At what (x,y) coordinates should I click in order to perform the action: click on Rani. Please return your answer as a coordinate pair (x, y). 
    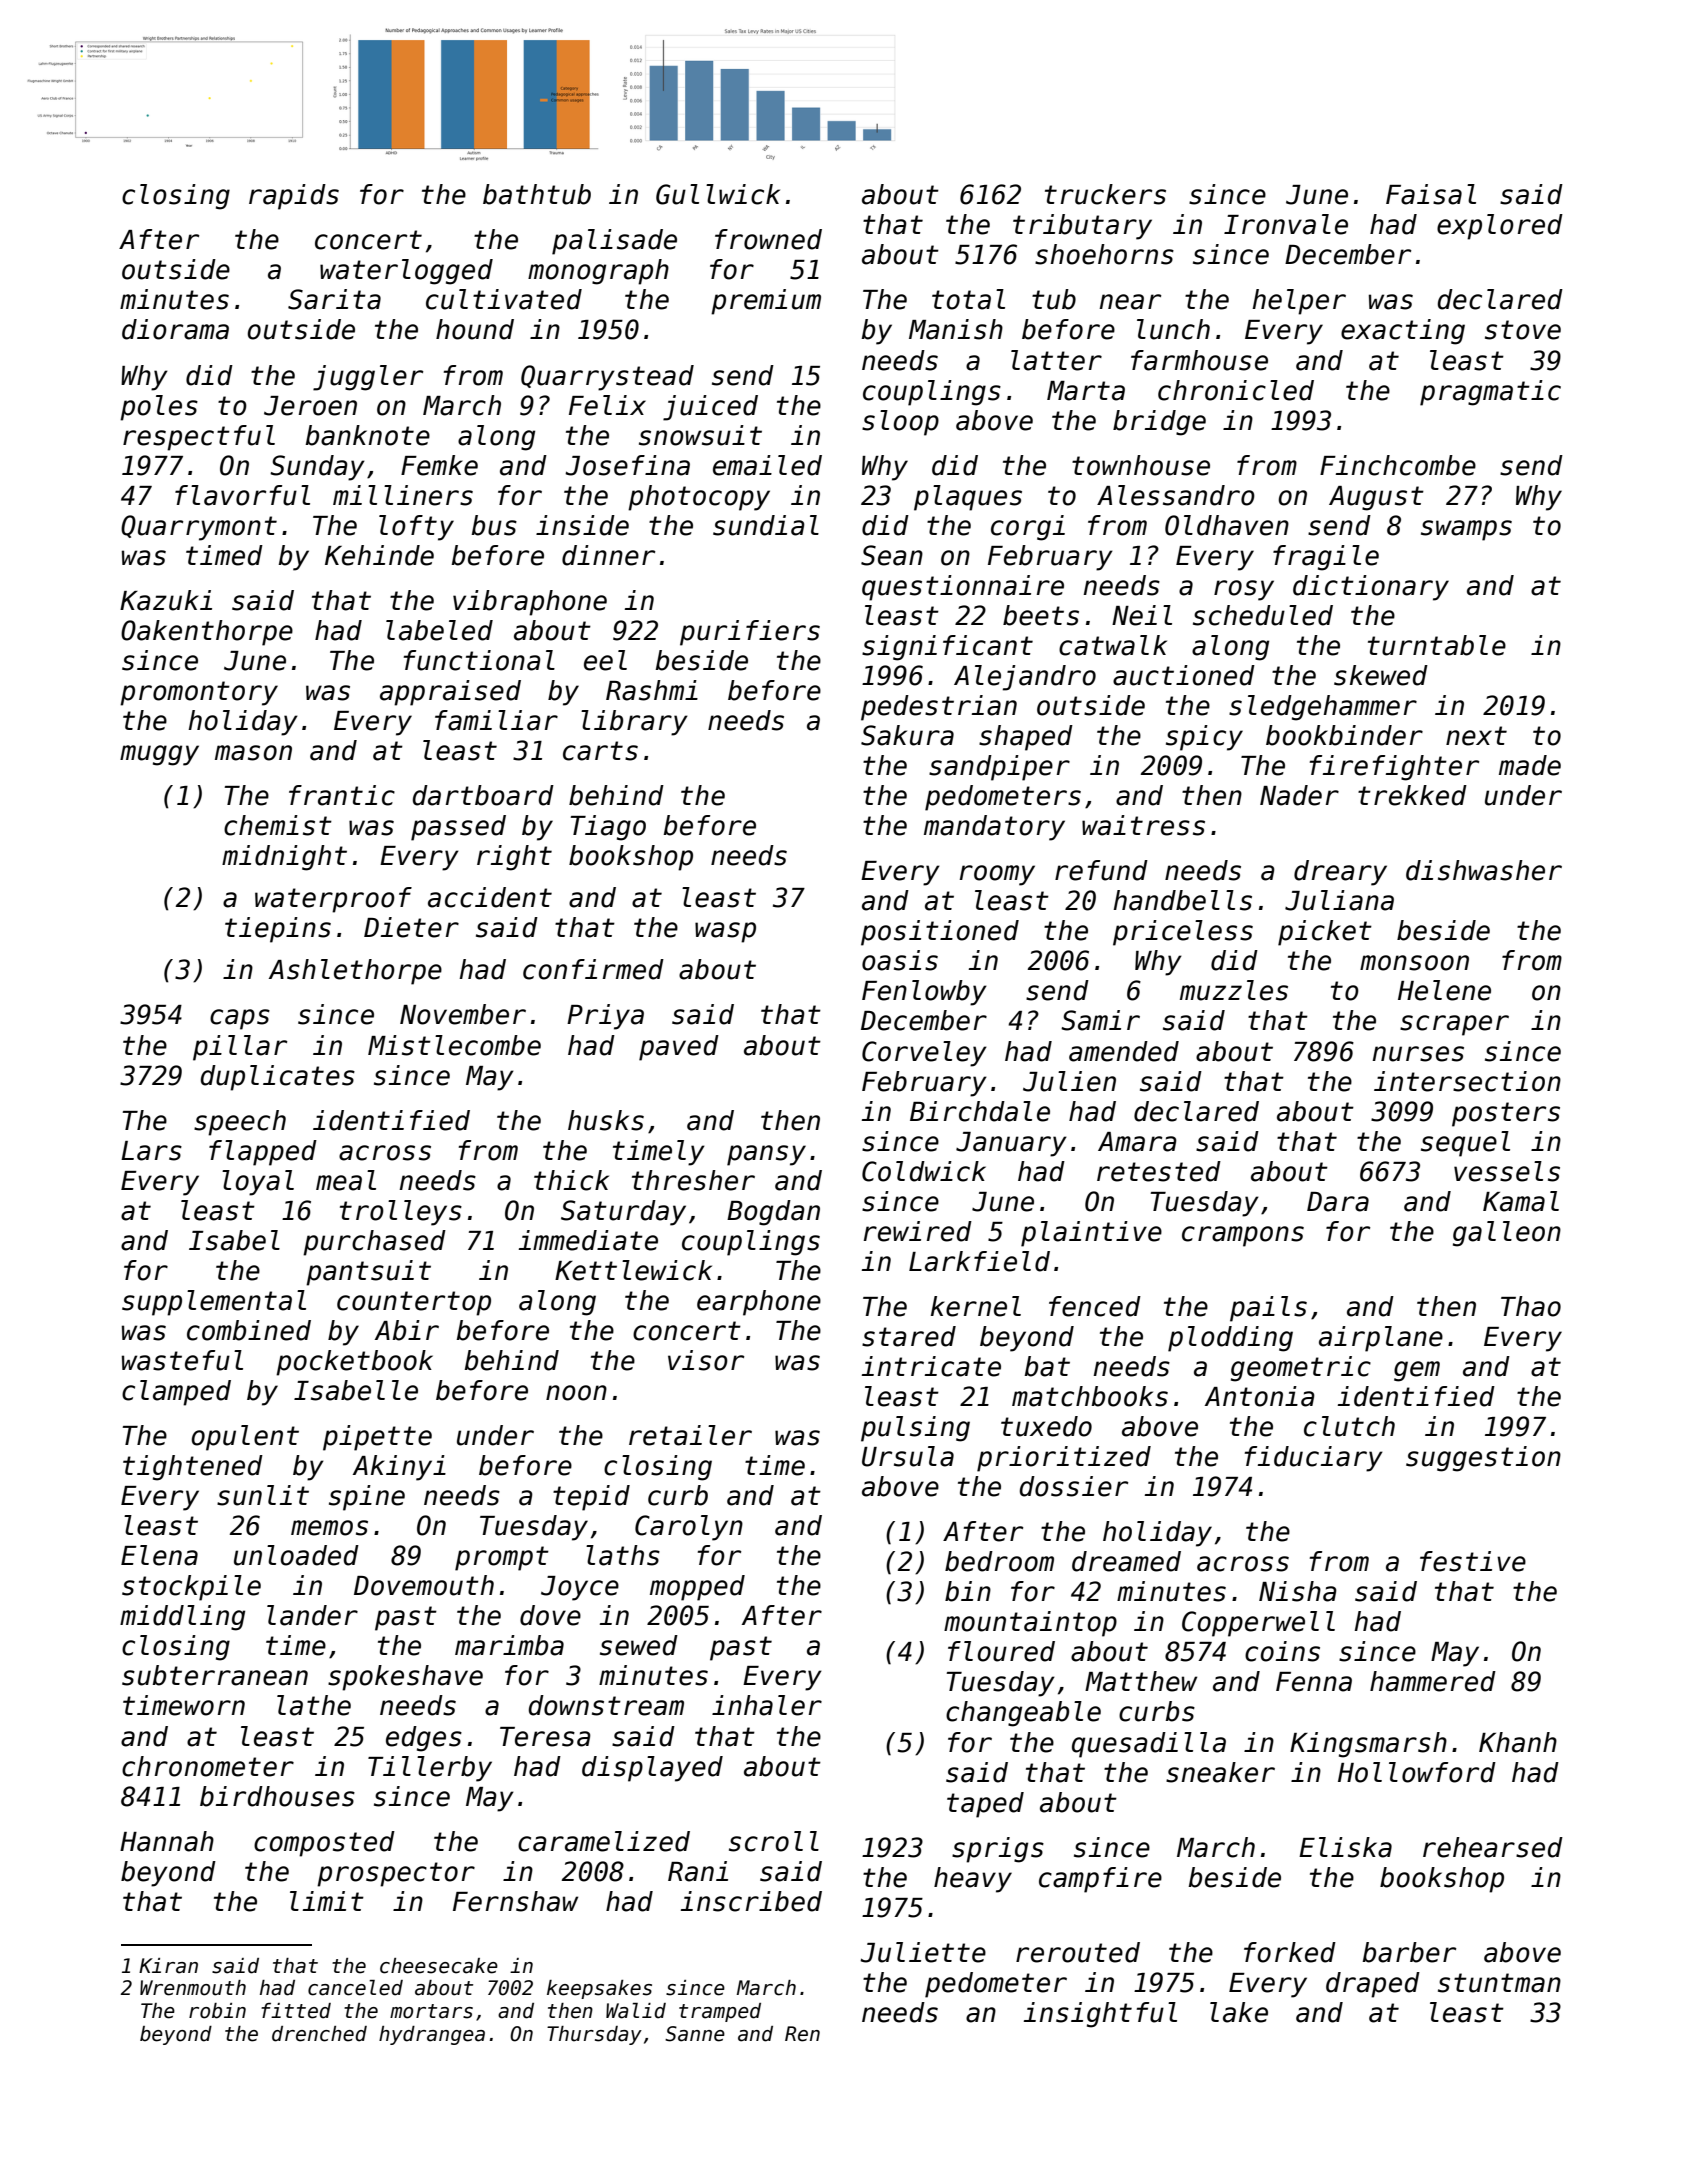
    Looking at the image, I should click on (698, 1871).
